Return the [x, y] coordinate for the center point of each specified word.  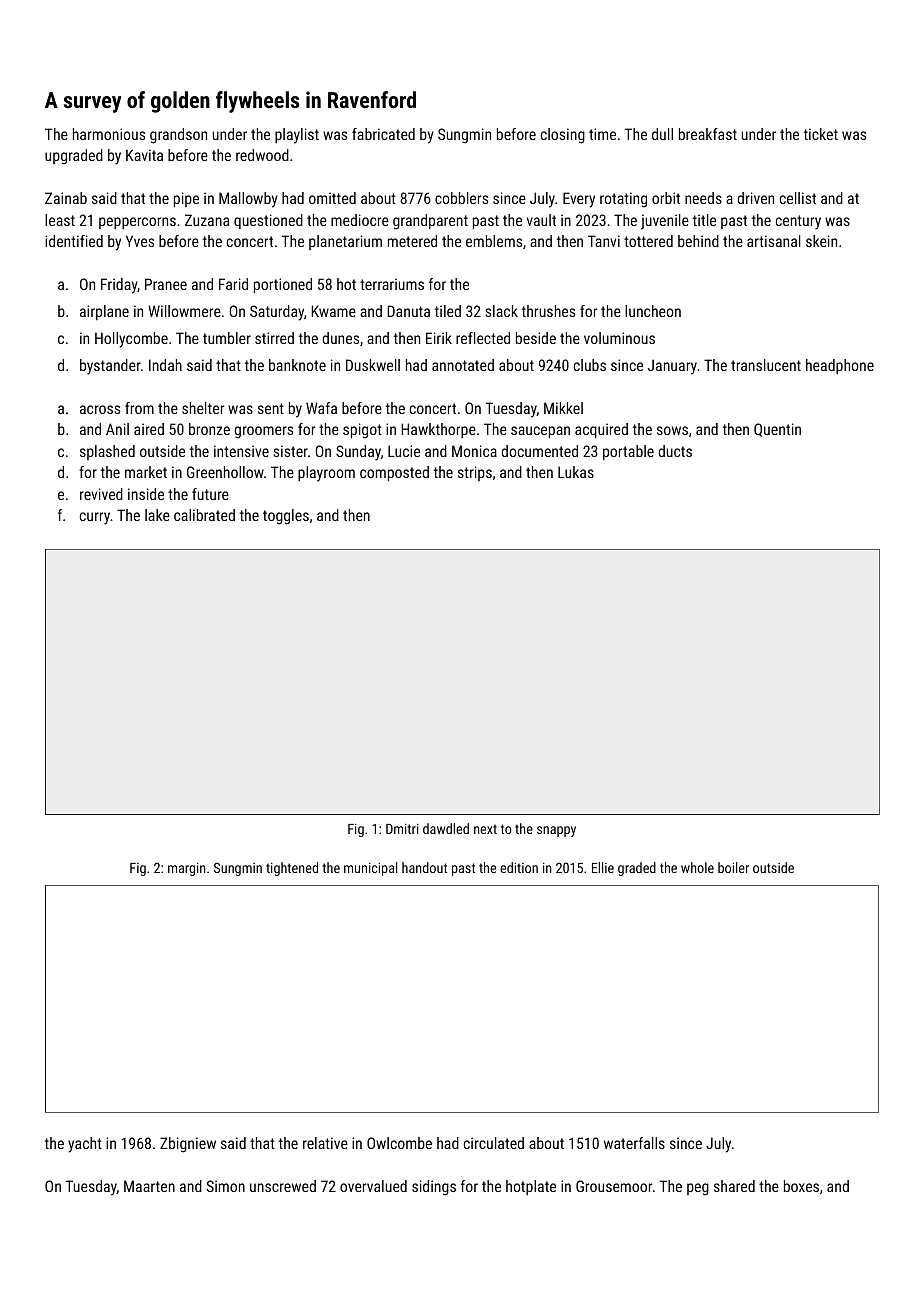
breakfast [708, 134]
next [485, 829]
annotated [463, 365]
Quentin [777, 430]
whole [697, 867]
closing [563, 136]
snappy [556, 831]
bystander [110, 367]
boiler [733, 867]
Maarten [149, 1186]
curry [95, 518]
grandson [178, 136]
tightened [292, 869]
